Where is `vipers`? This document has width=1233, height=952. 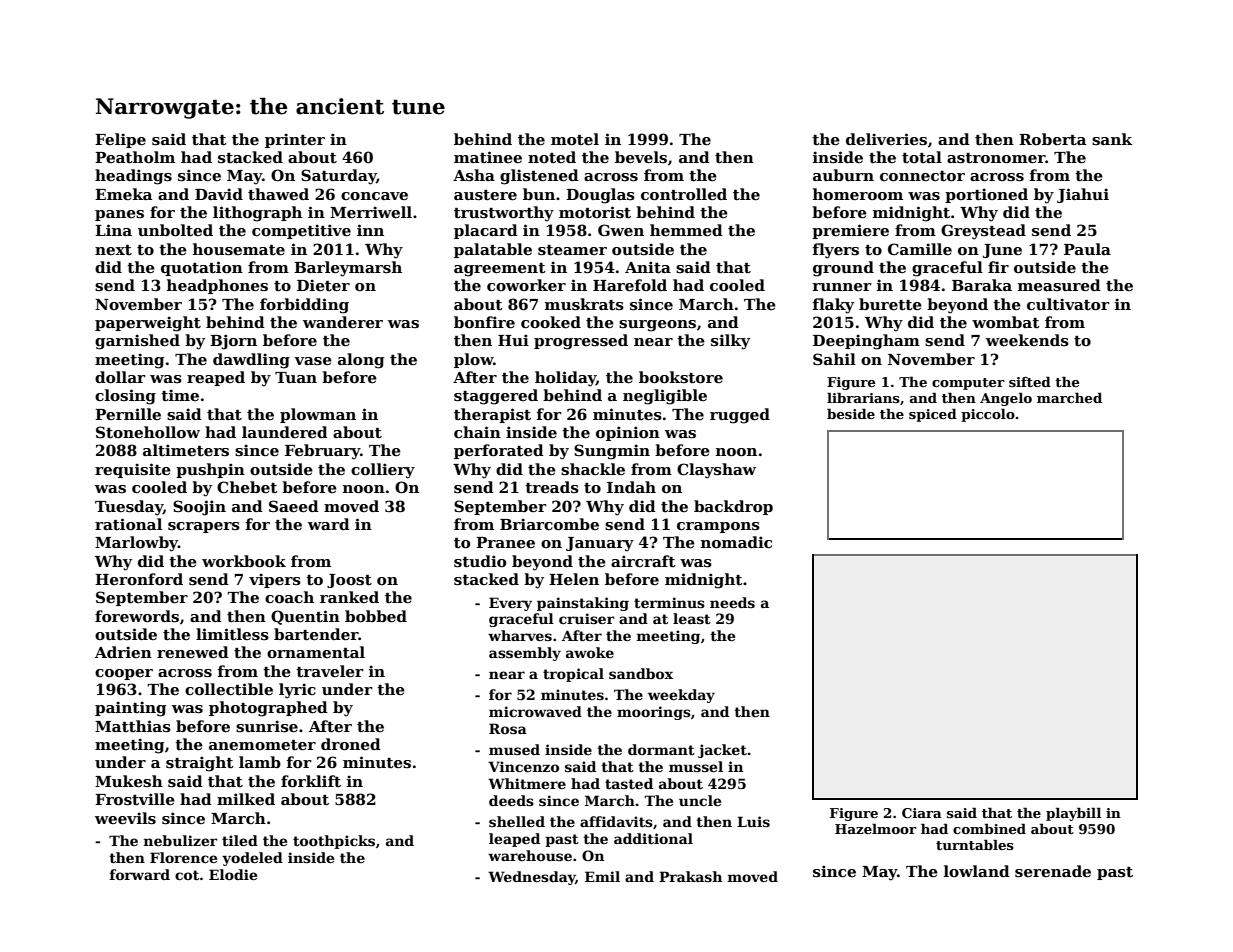
vipers is located at coordinates (275, 580).
